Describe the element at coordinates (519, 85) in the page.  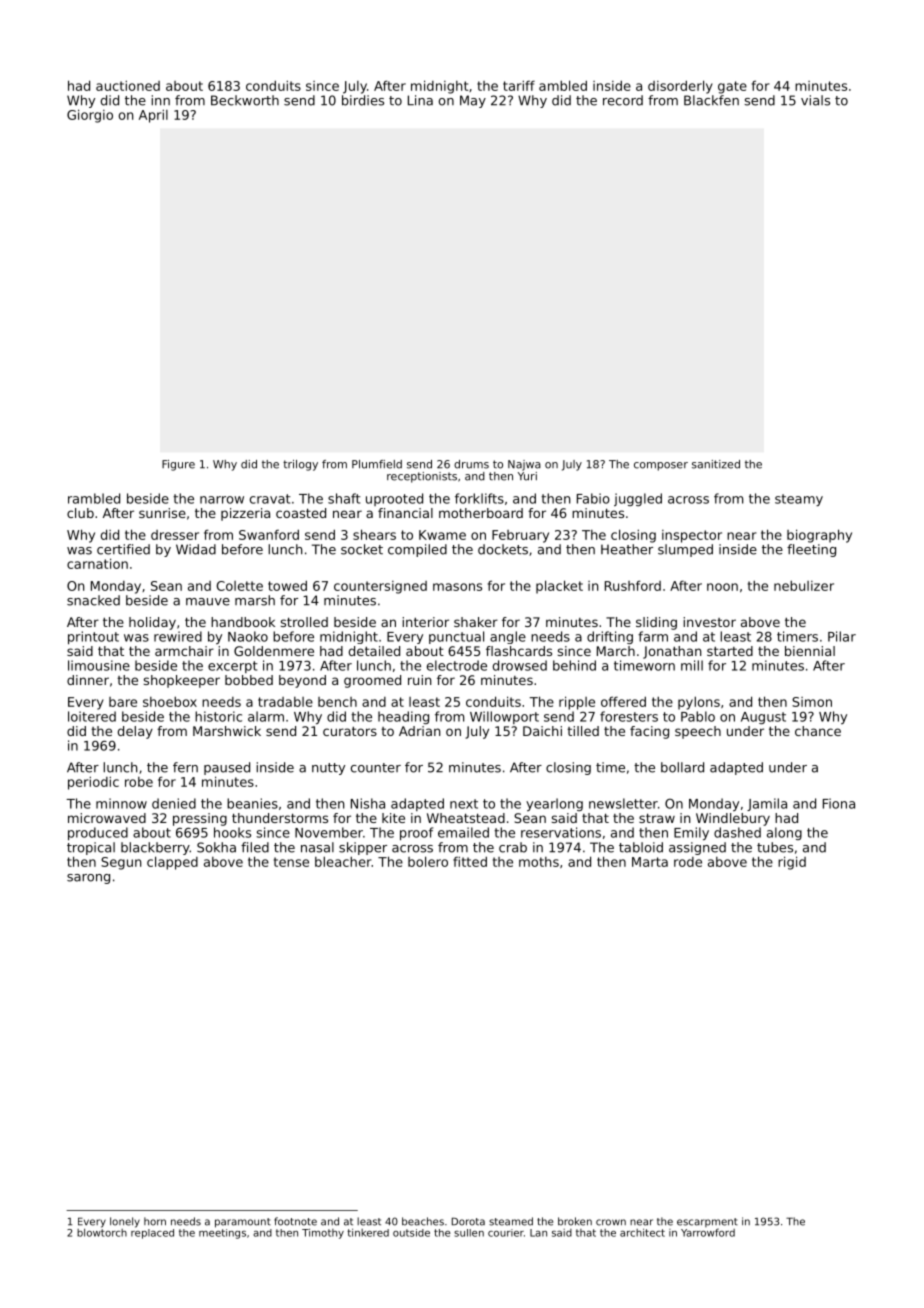
I see `tariff` at that location.
